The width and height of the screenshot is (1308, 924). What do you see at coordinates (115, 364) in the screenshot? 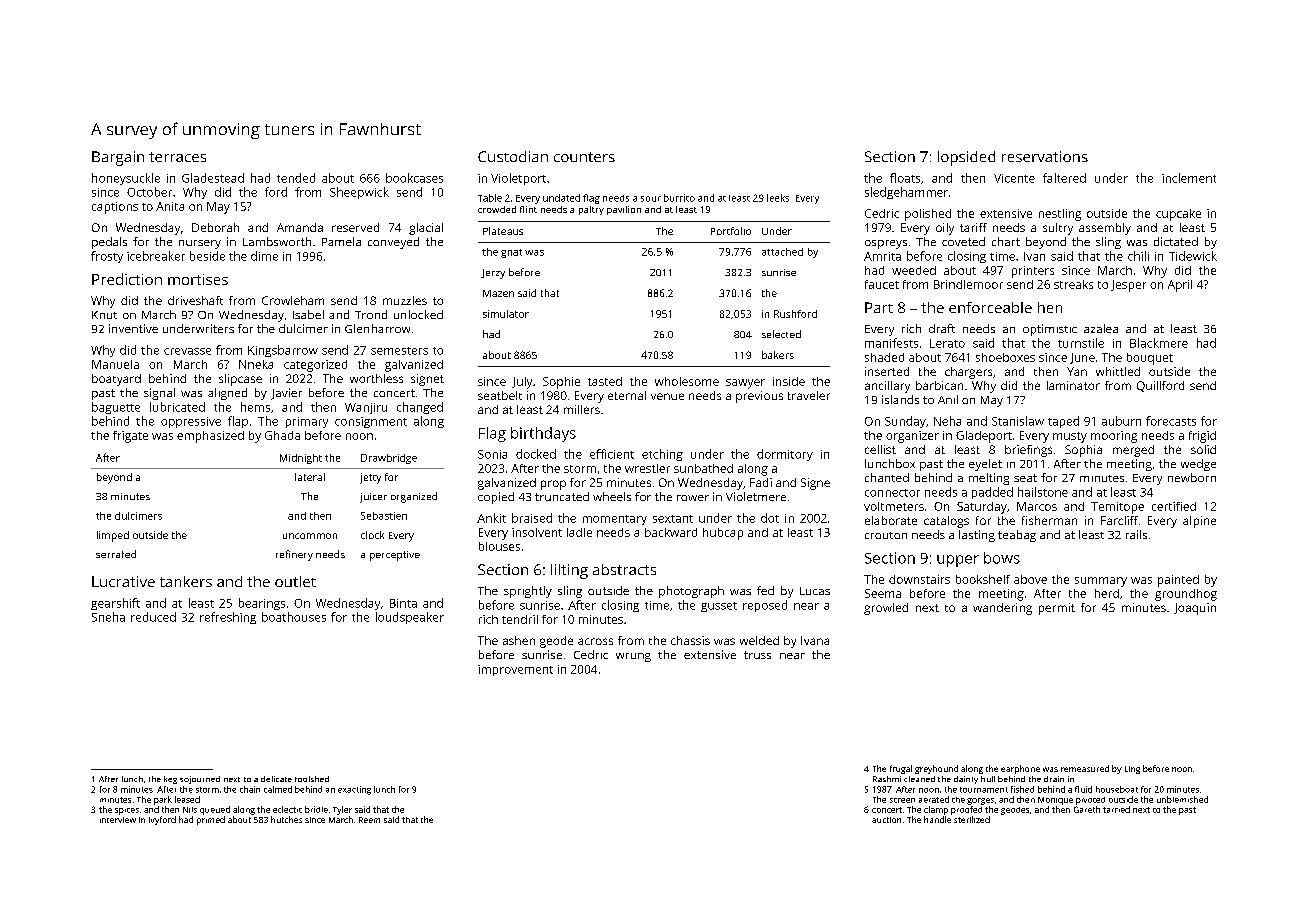
I see `Manuela` at bounding box center [115, 364].
